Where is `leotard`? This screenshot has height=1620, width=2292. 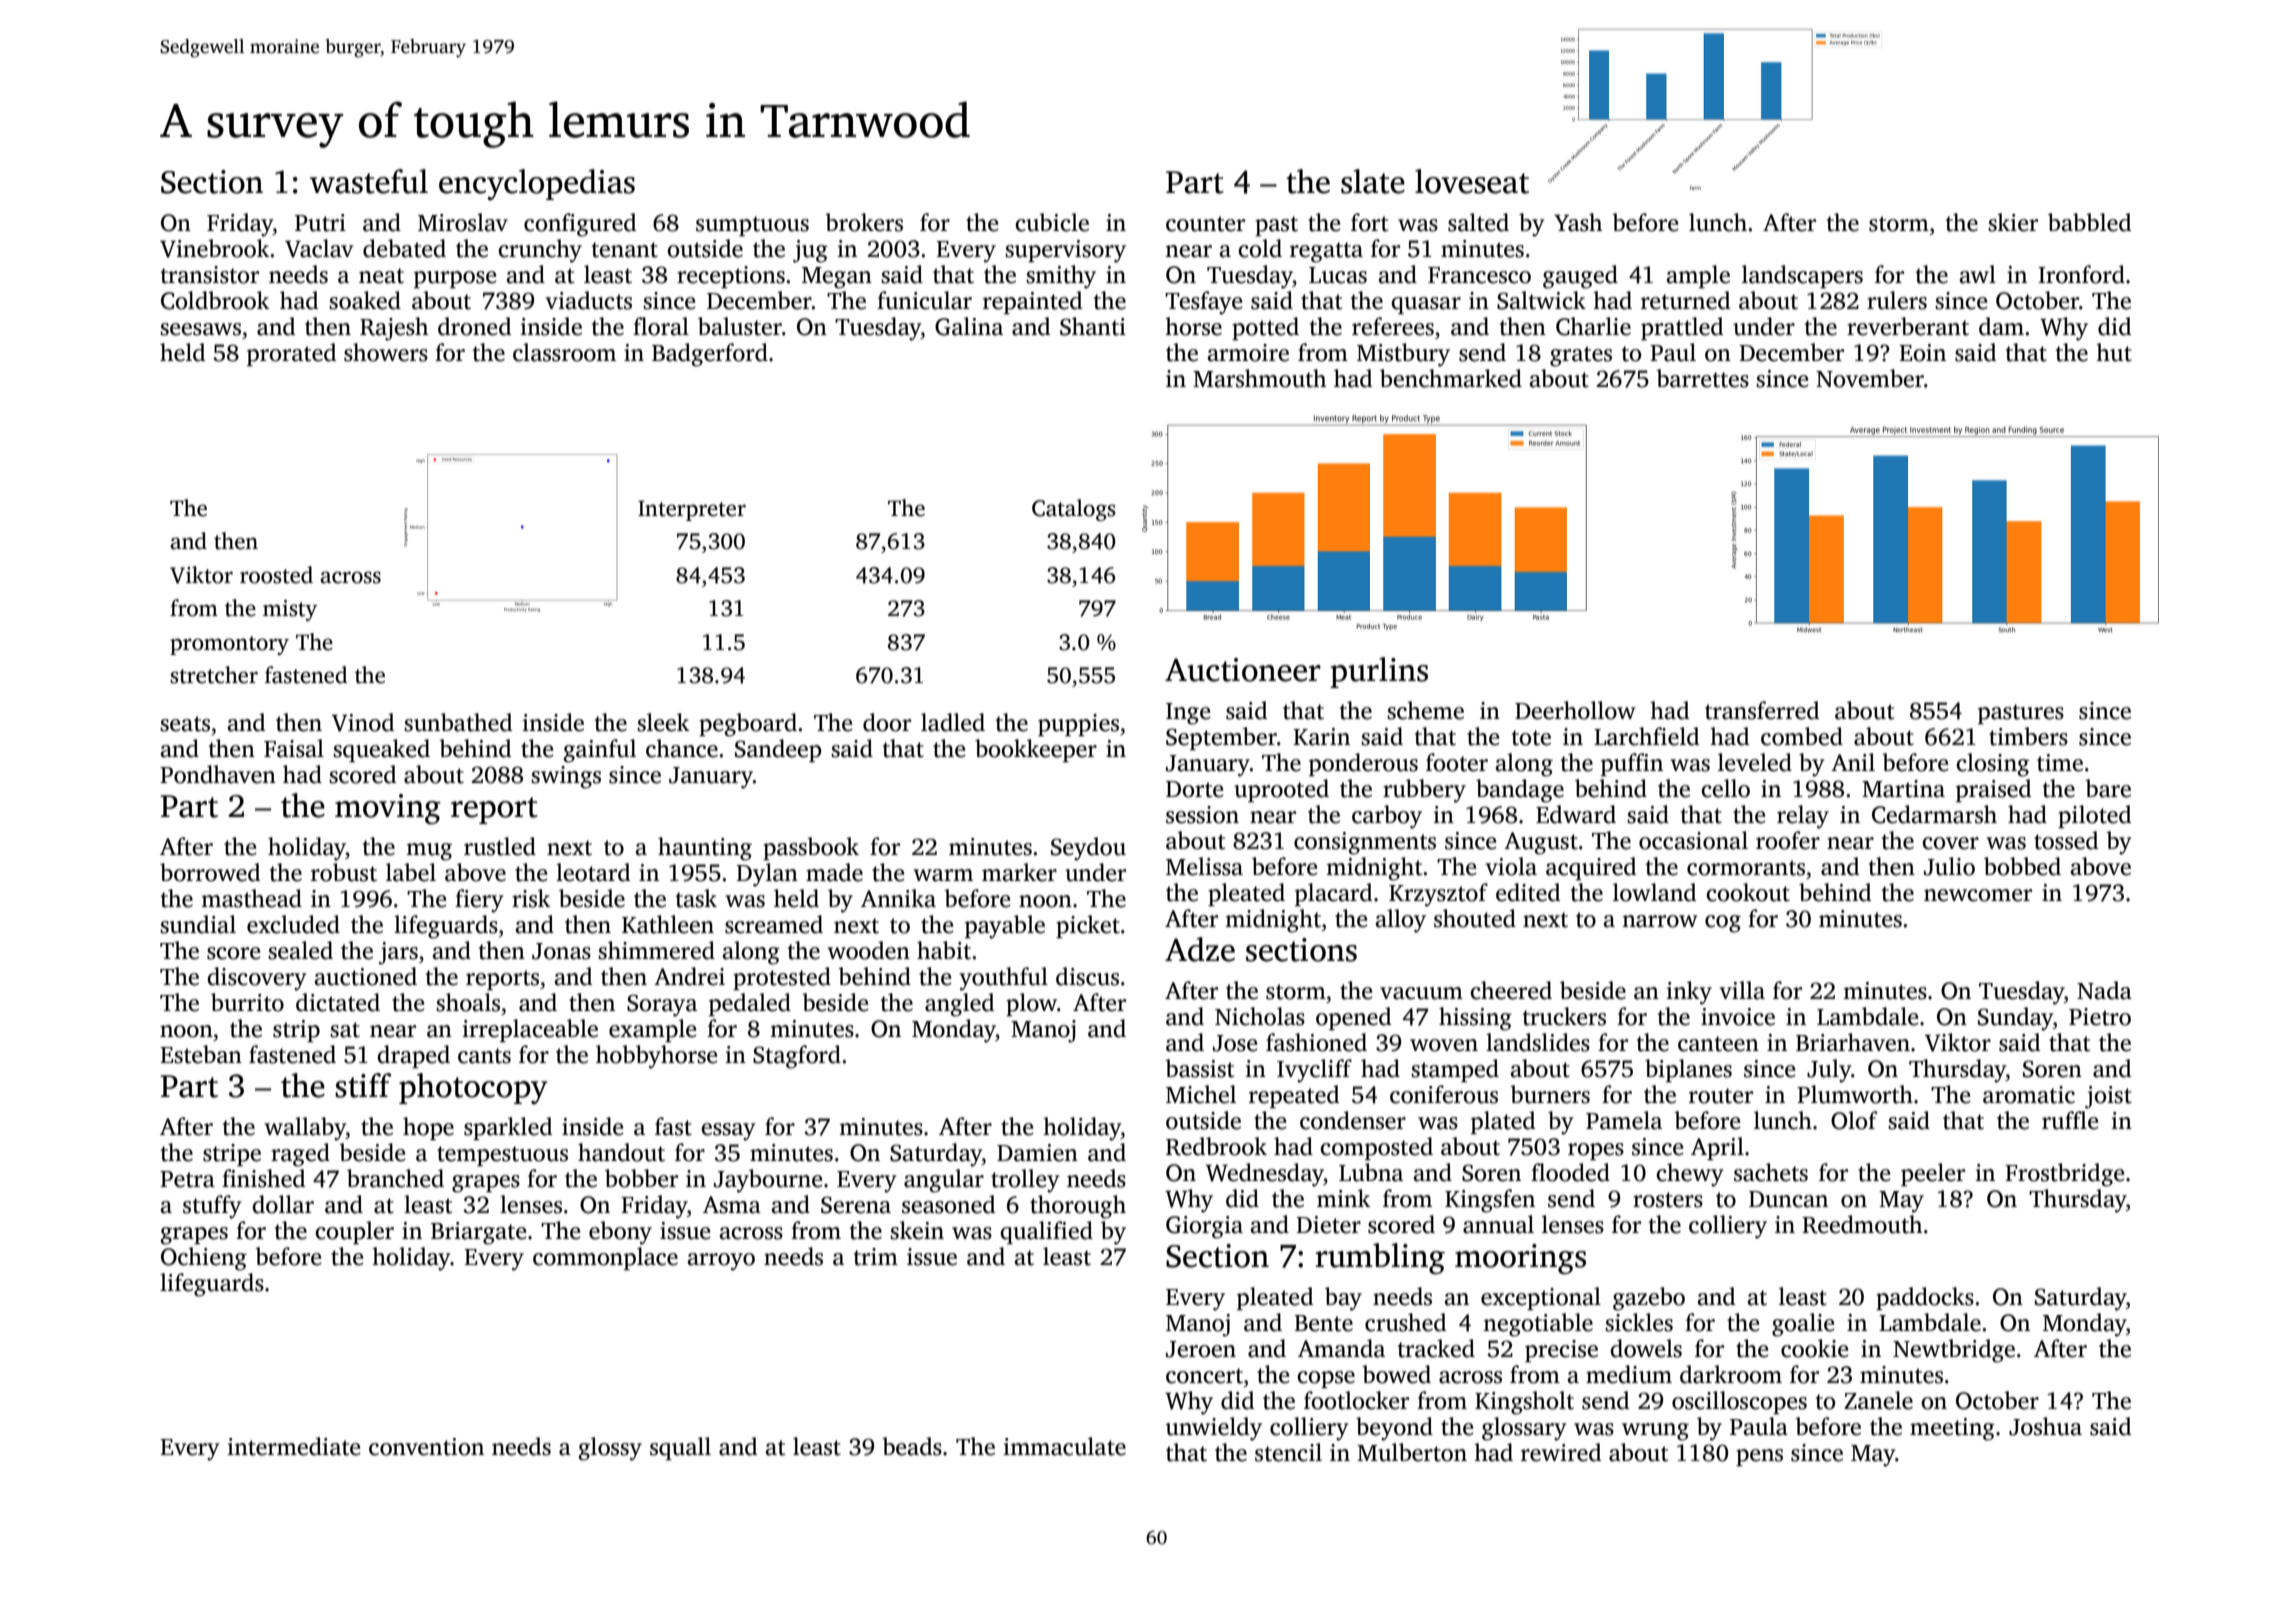 leotard is located at coordinates (593, 872).
